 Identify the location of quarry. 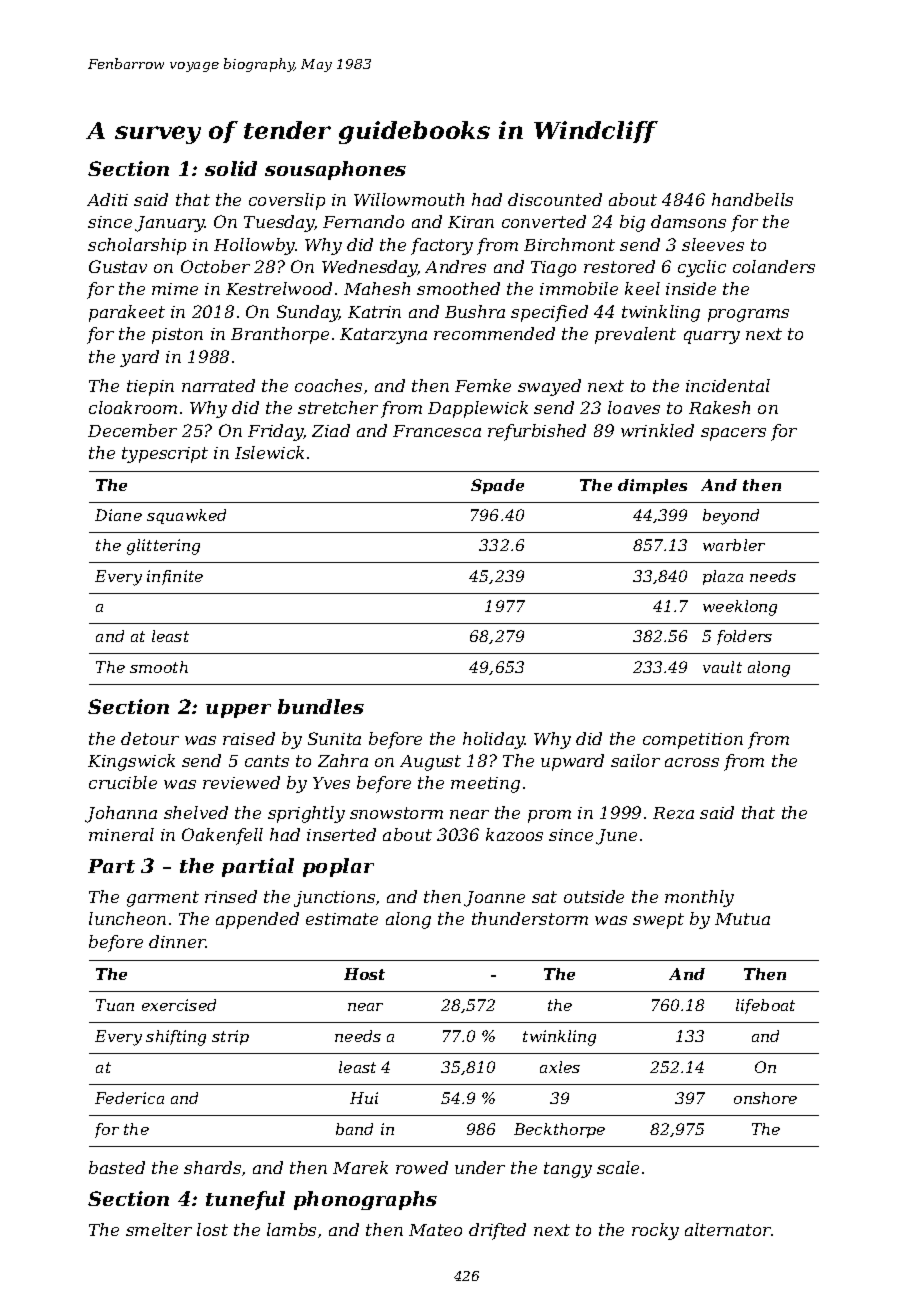
(712, 337).
